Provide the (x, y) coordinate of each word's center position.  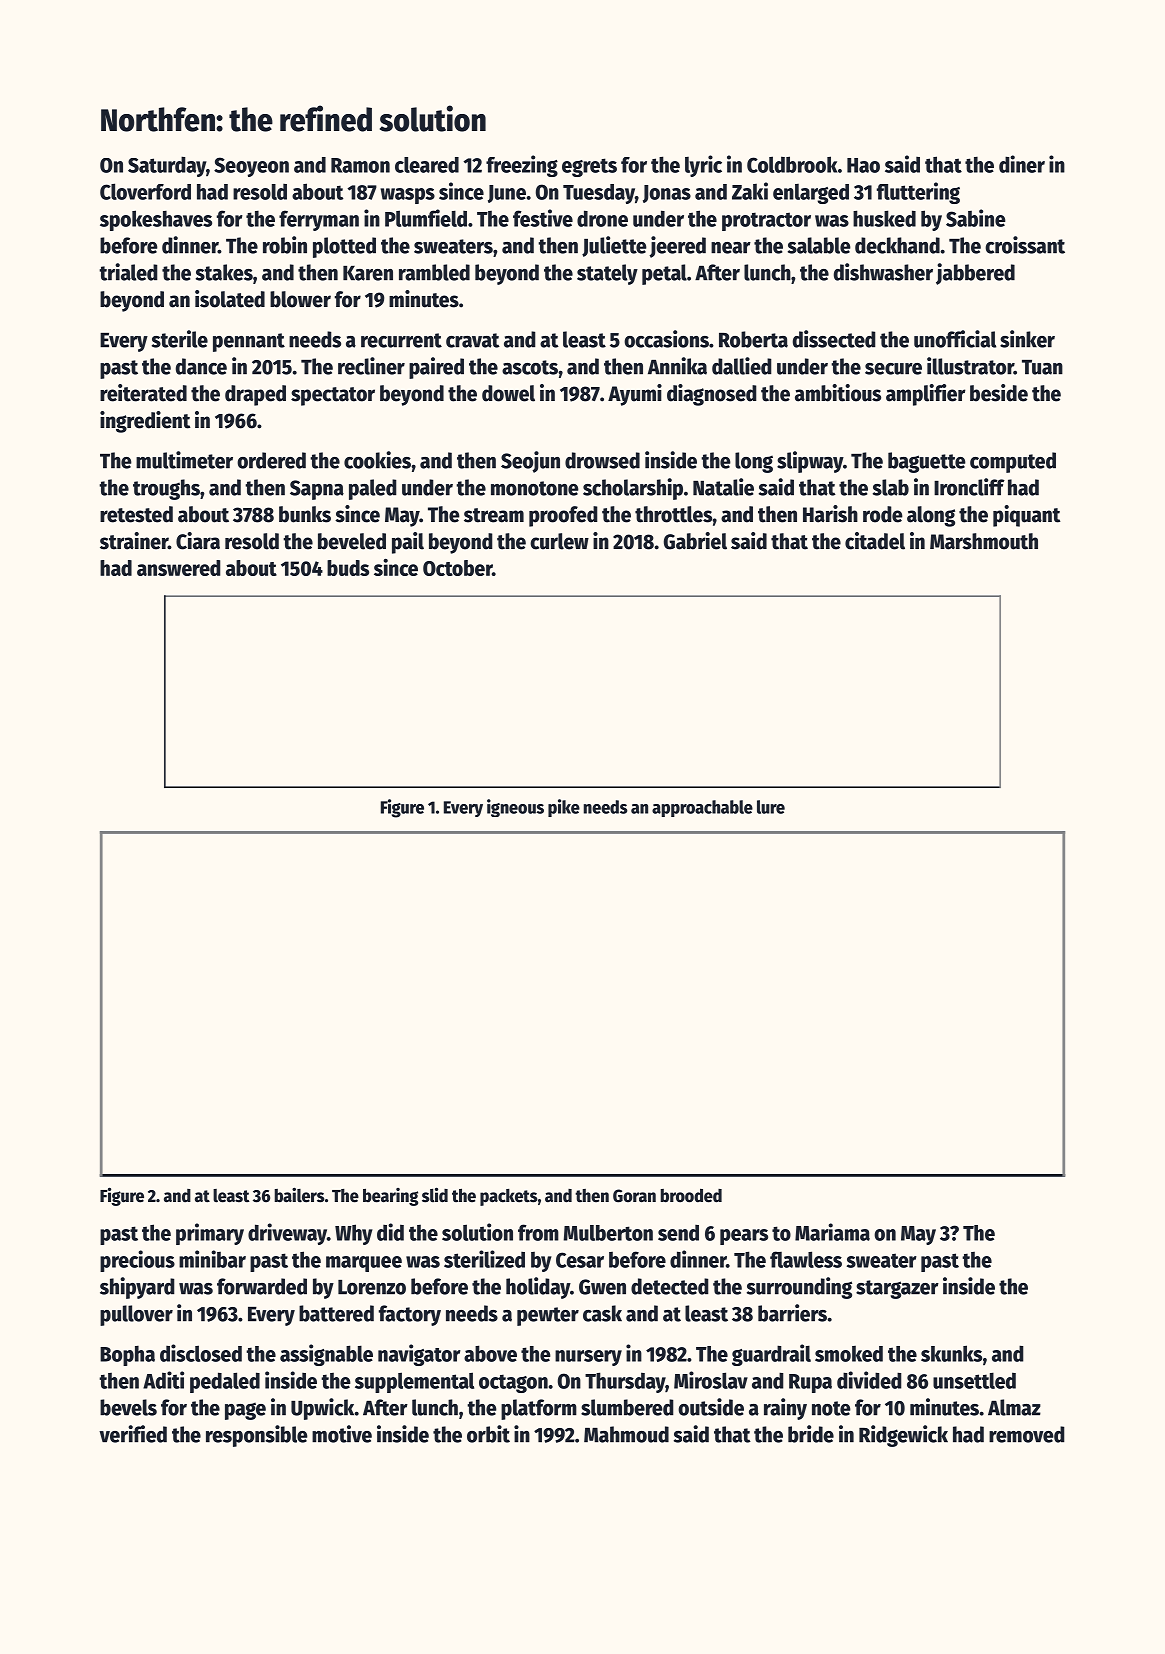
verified (133, 1434)
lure (771, 807)
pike (564, 808)
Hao (863, 165)
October (457, 568)
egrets (589, 167)
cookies (377, 460)
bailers (299, 1195)
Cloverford (145, 191)
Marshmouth (984, 541)
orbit (488, 1434)
